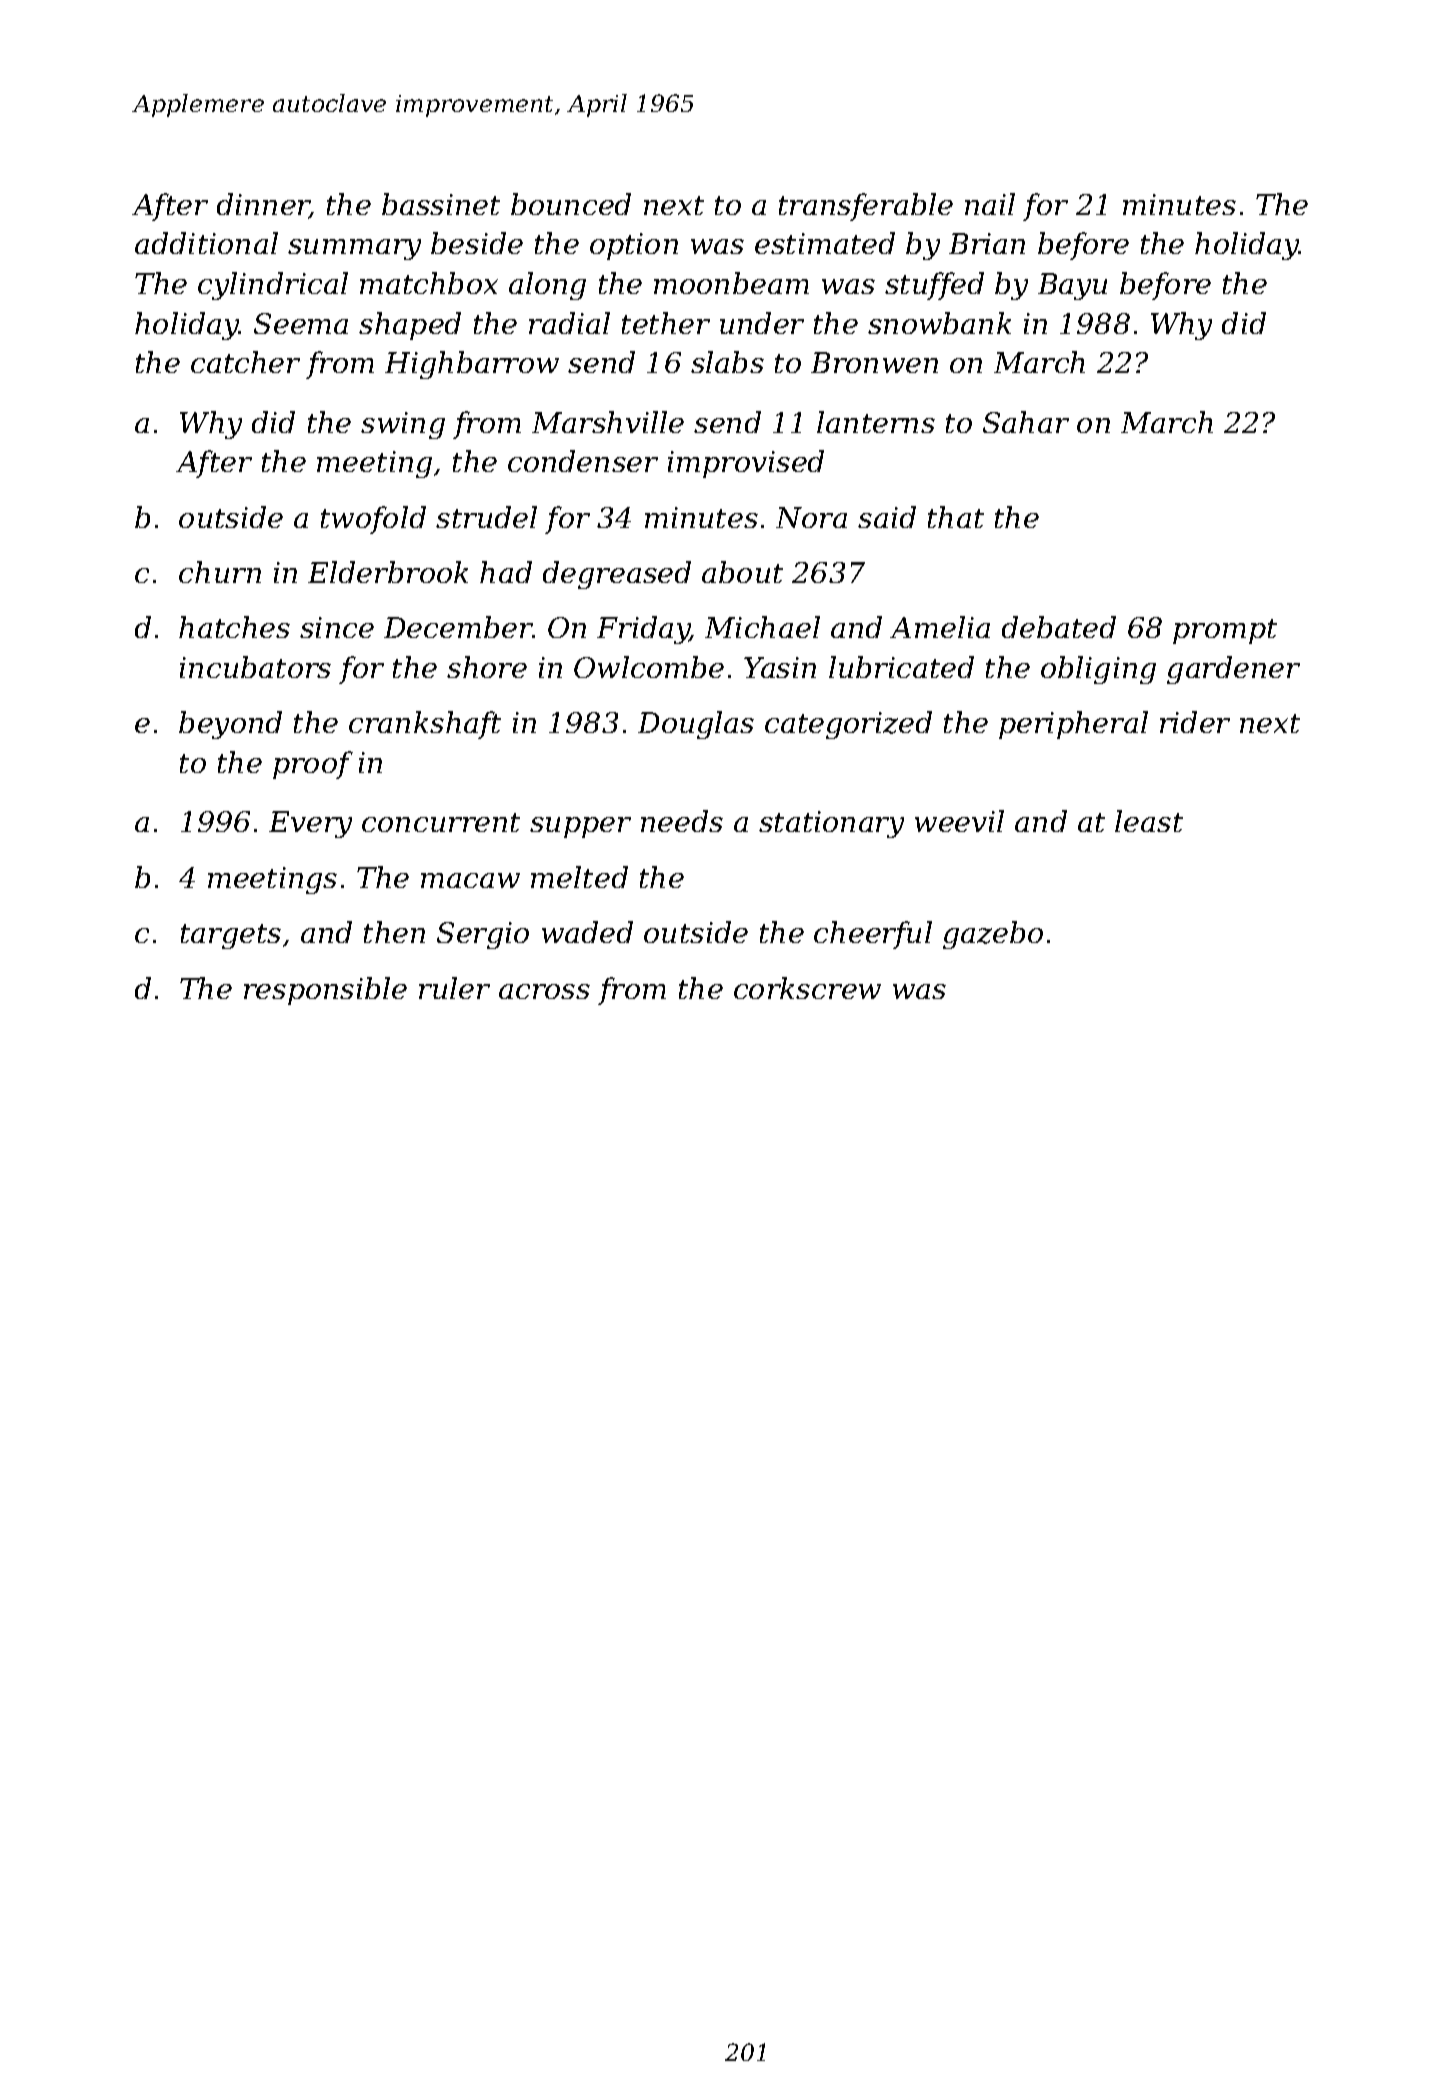  I want to click on bounced, so click(571, 204).
